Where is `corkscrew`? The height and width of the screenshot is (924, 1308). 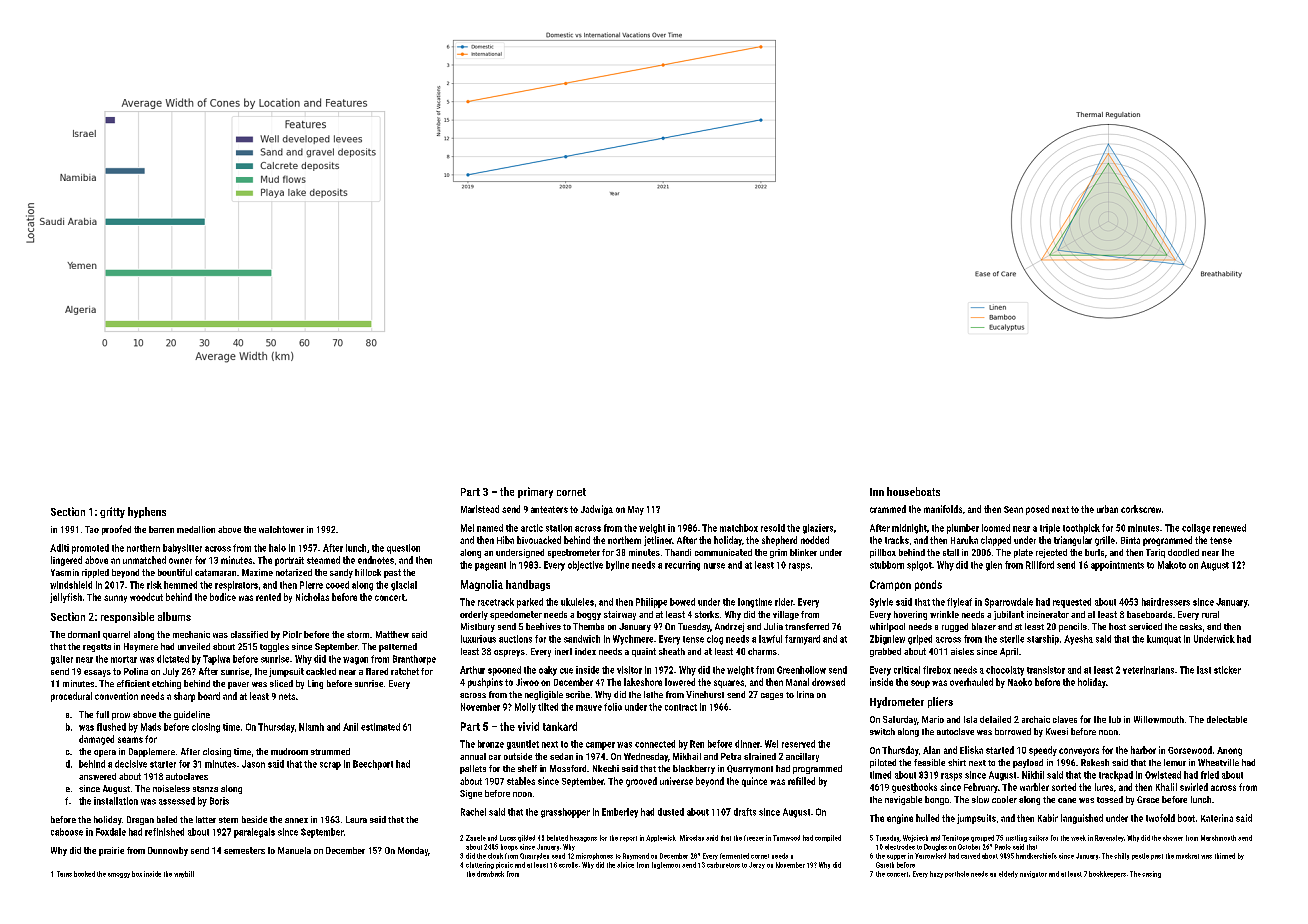
corkscrew is located at coordinates (1141, 509).
